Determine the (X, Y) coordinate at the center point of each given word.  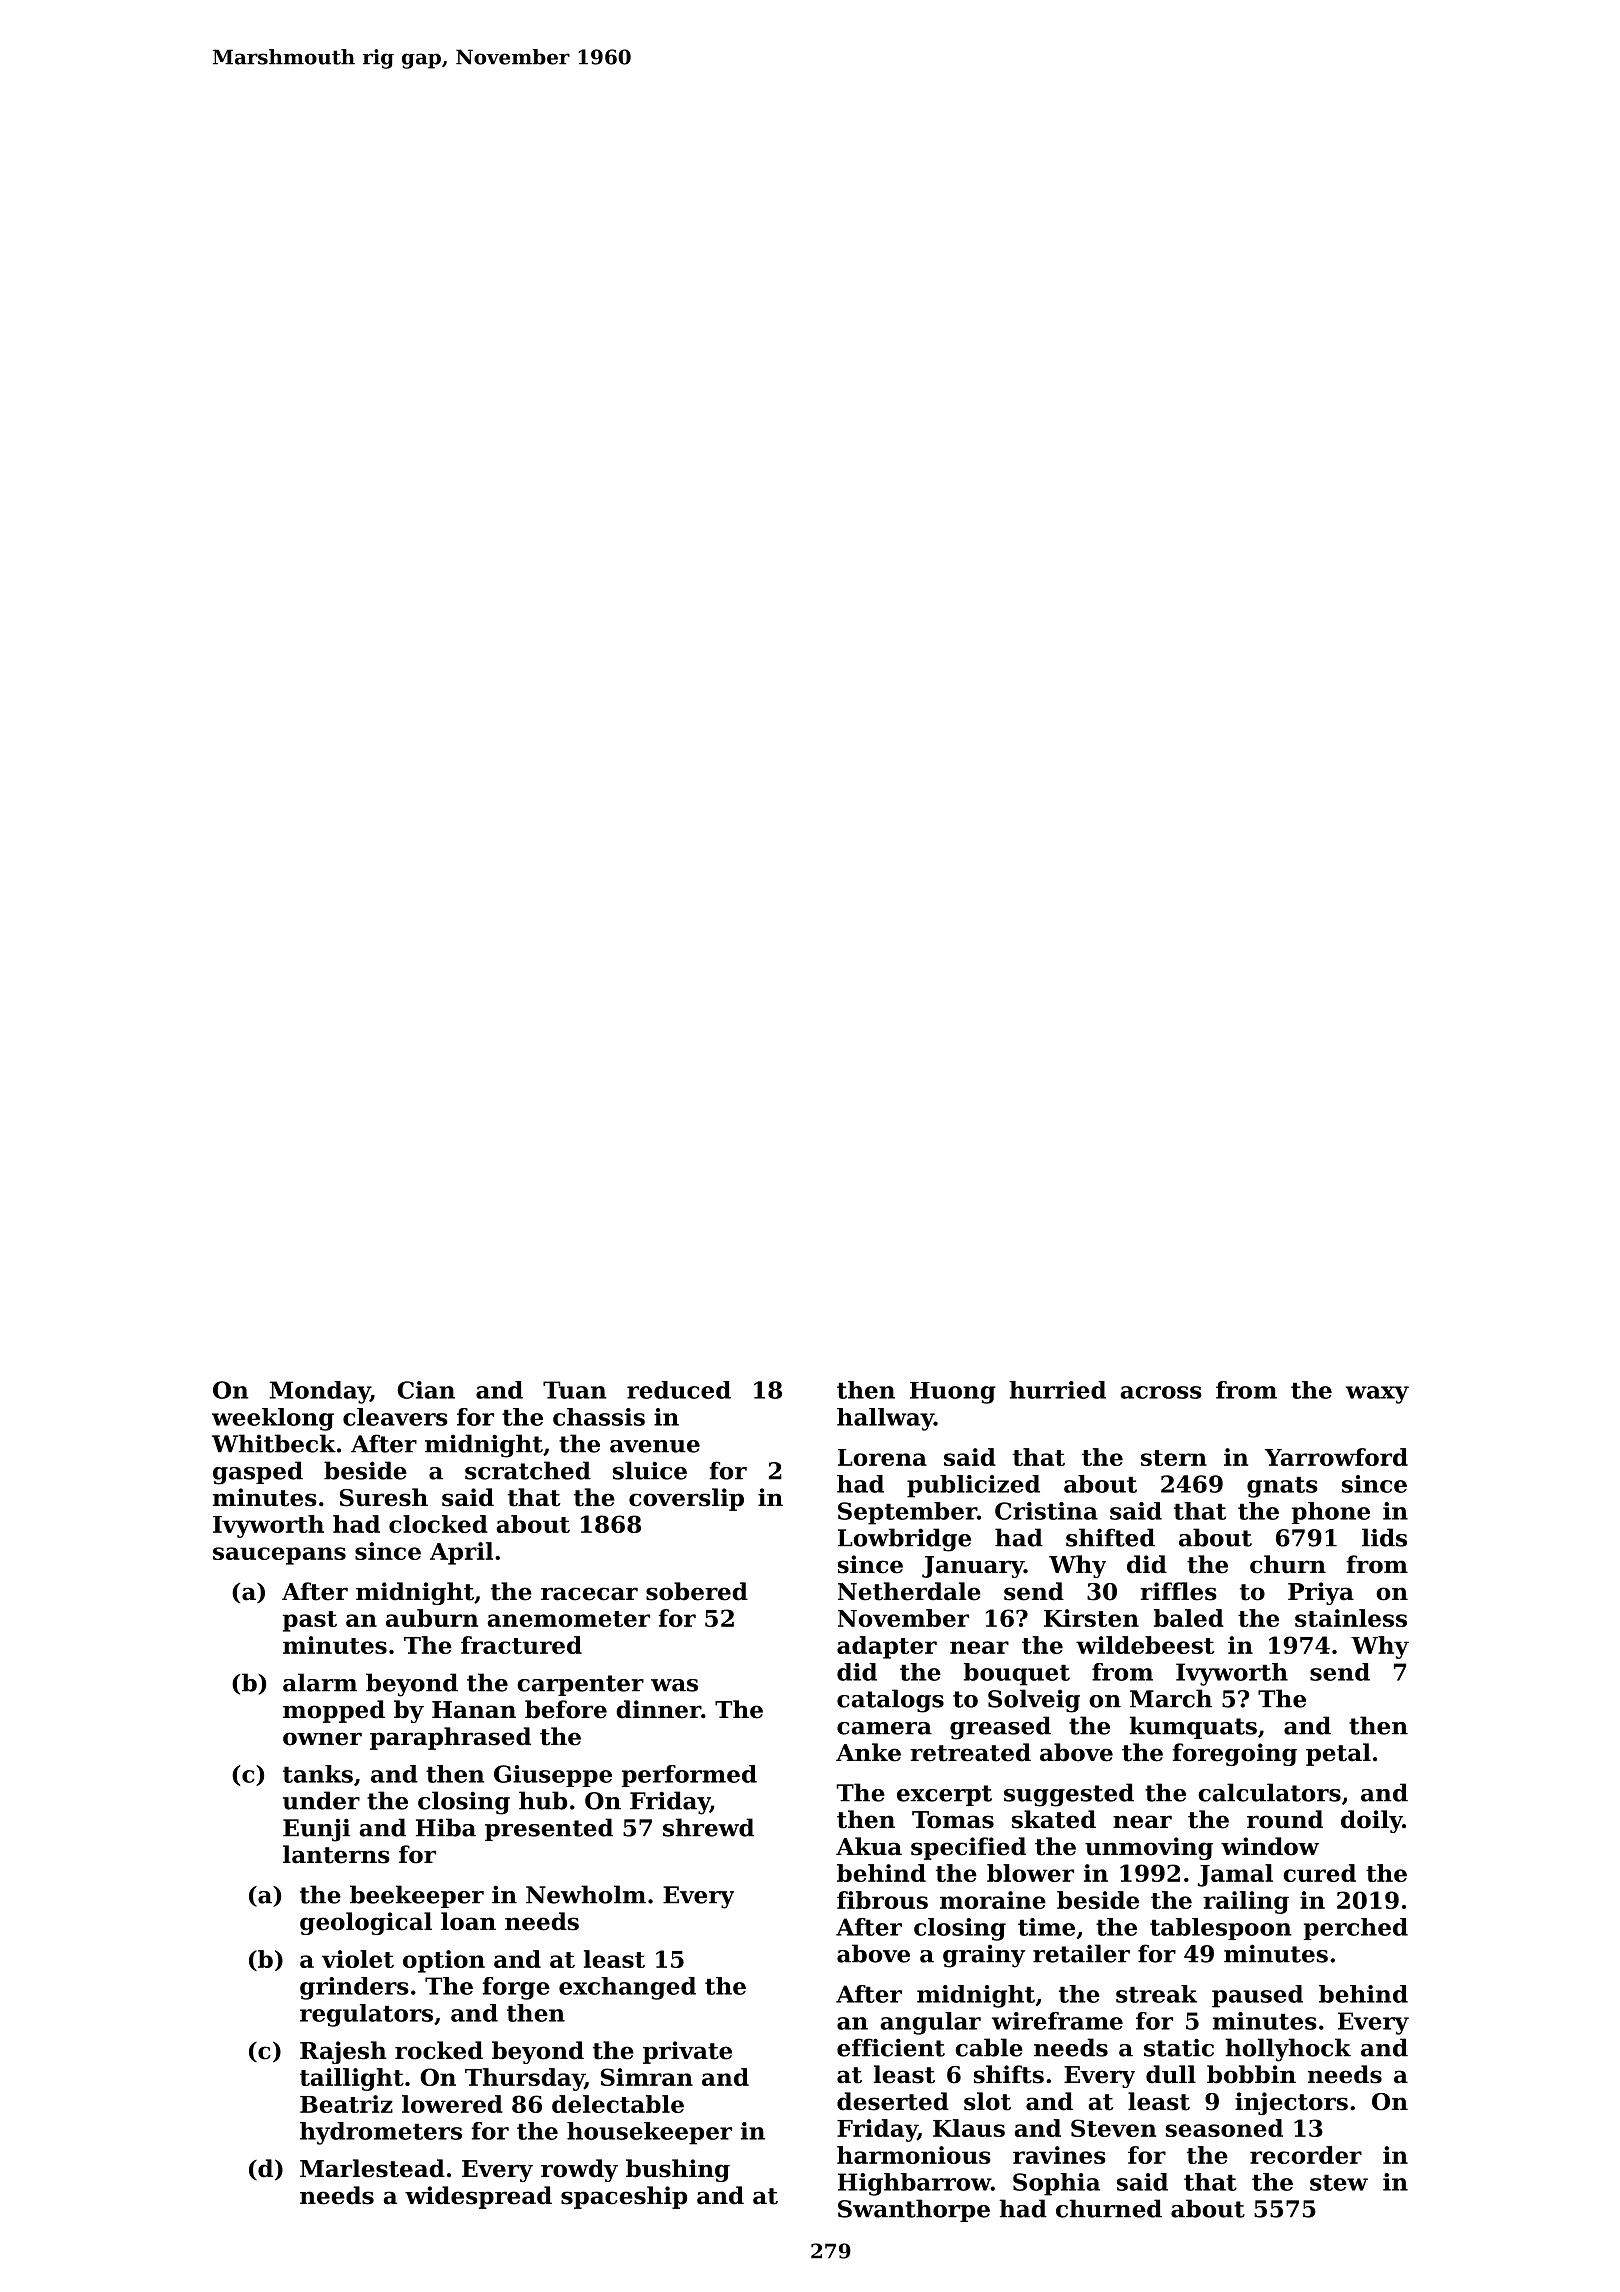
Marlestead (372, 2168)
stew (1339, 2183)
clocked (438, 1524)
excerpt (944, 1795)
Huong (953, 1393)
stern (1174, 1458)
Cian (426, 1390)
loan (468, 1921)
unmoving (1149, 1848)
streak (1156, 1994)
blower (1030, 1873)
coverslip (686, 1499)
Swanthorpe (914, 2210)
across (1161, 1392)
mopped (334, 1711)
